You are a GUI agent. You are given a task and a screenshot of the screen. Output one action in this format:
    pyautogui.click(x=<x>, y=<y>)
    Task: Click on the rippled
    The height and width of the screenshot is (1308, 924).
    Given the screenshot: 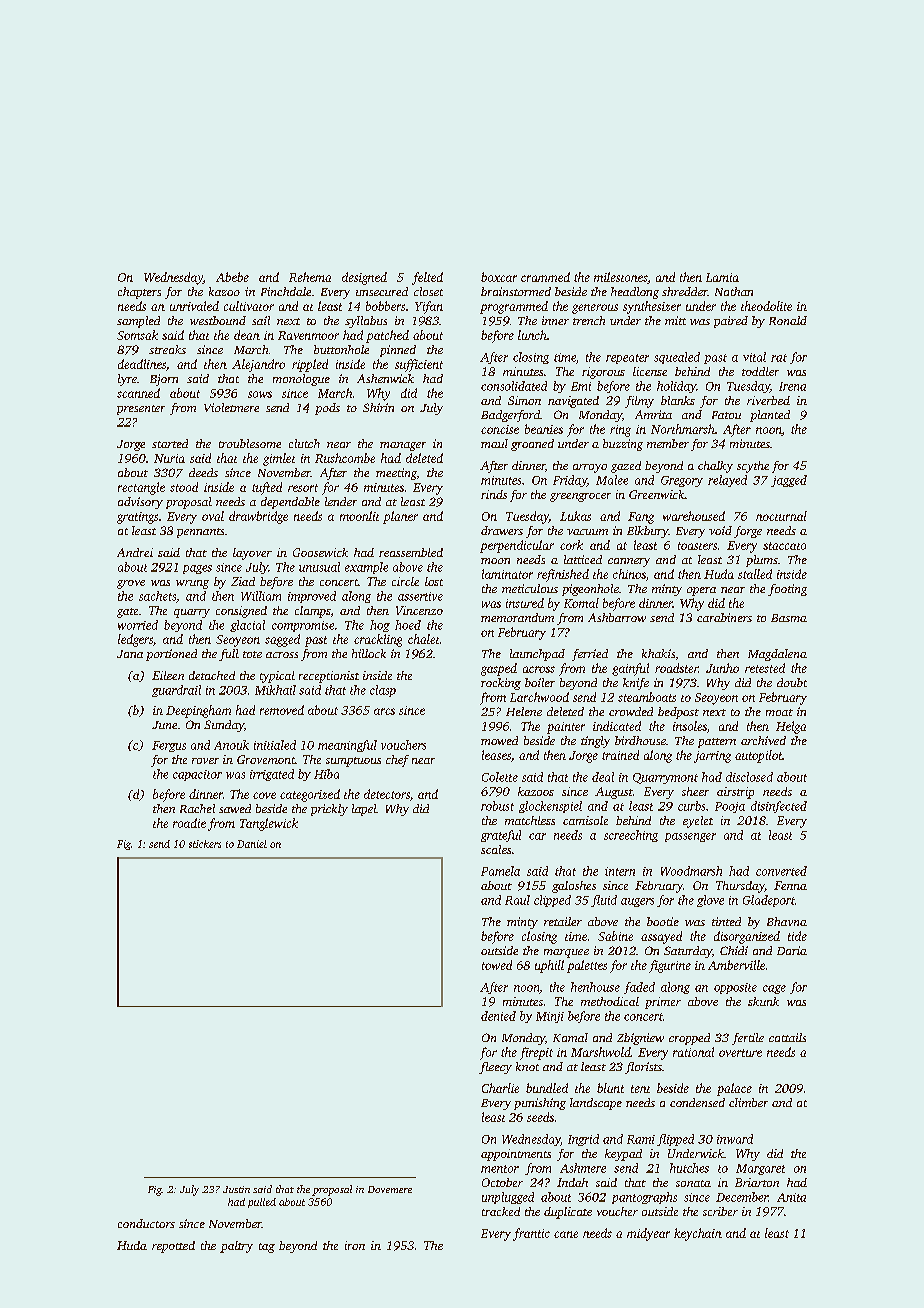 What is the action you would take?
    pyautogui.click(x=310, y=365)
